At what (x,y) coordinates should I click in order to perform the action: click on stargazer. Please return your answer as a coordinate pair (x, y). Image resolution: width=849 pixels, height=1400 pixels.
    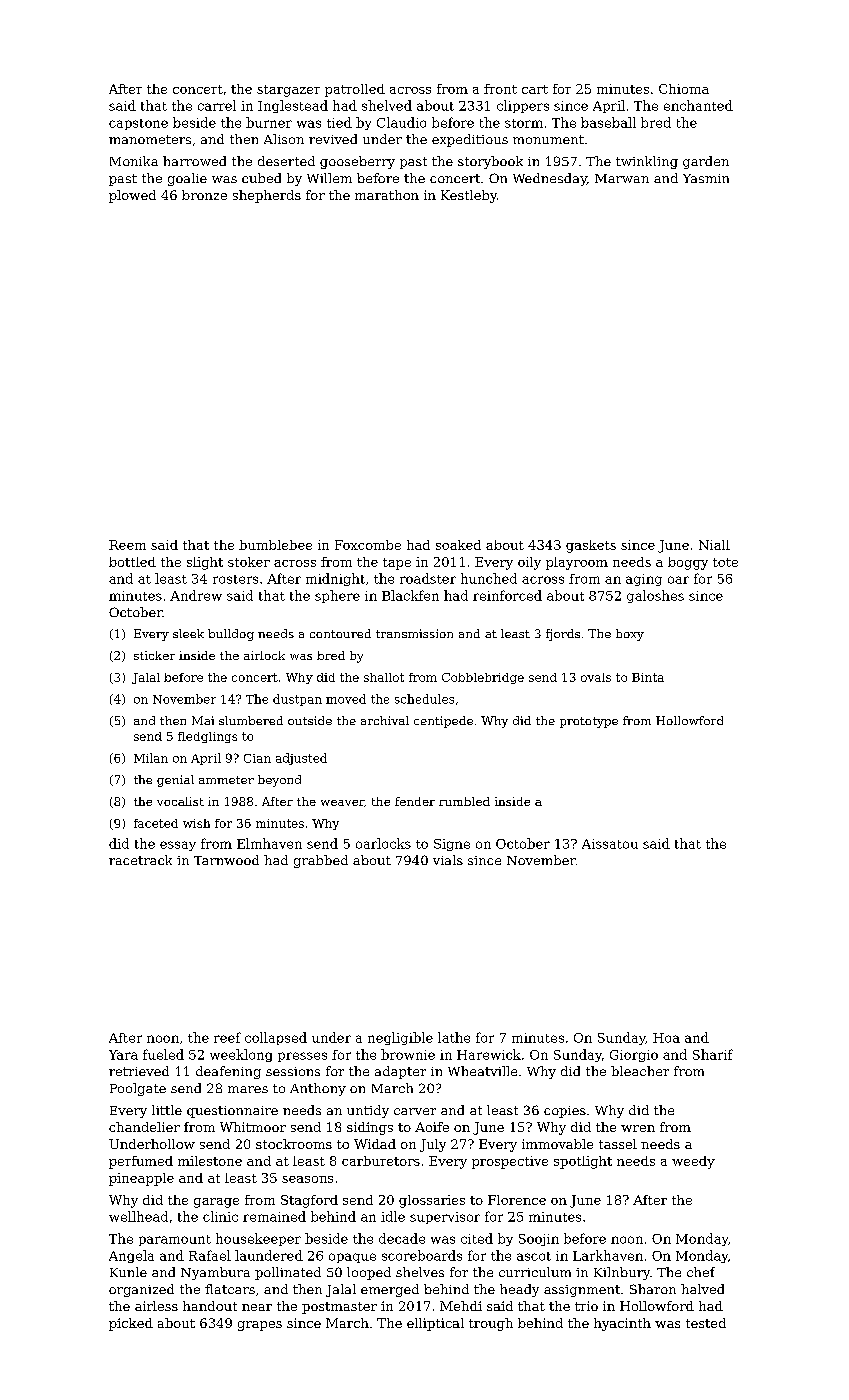
    Looking at the image, I should click on (288, 91).
